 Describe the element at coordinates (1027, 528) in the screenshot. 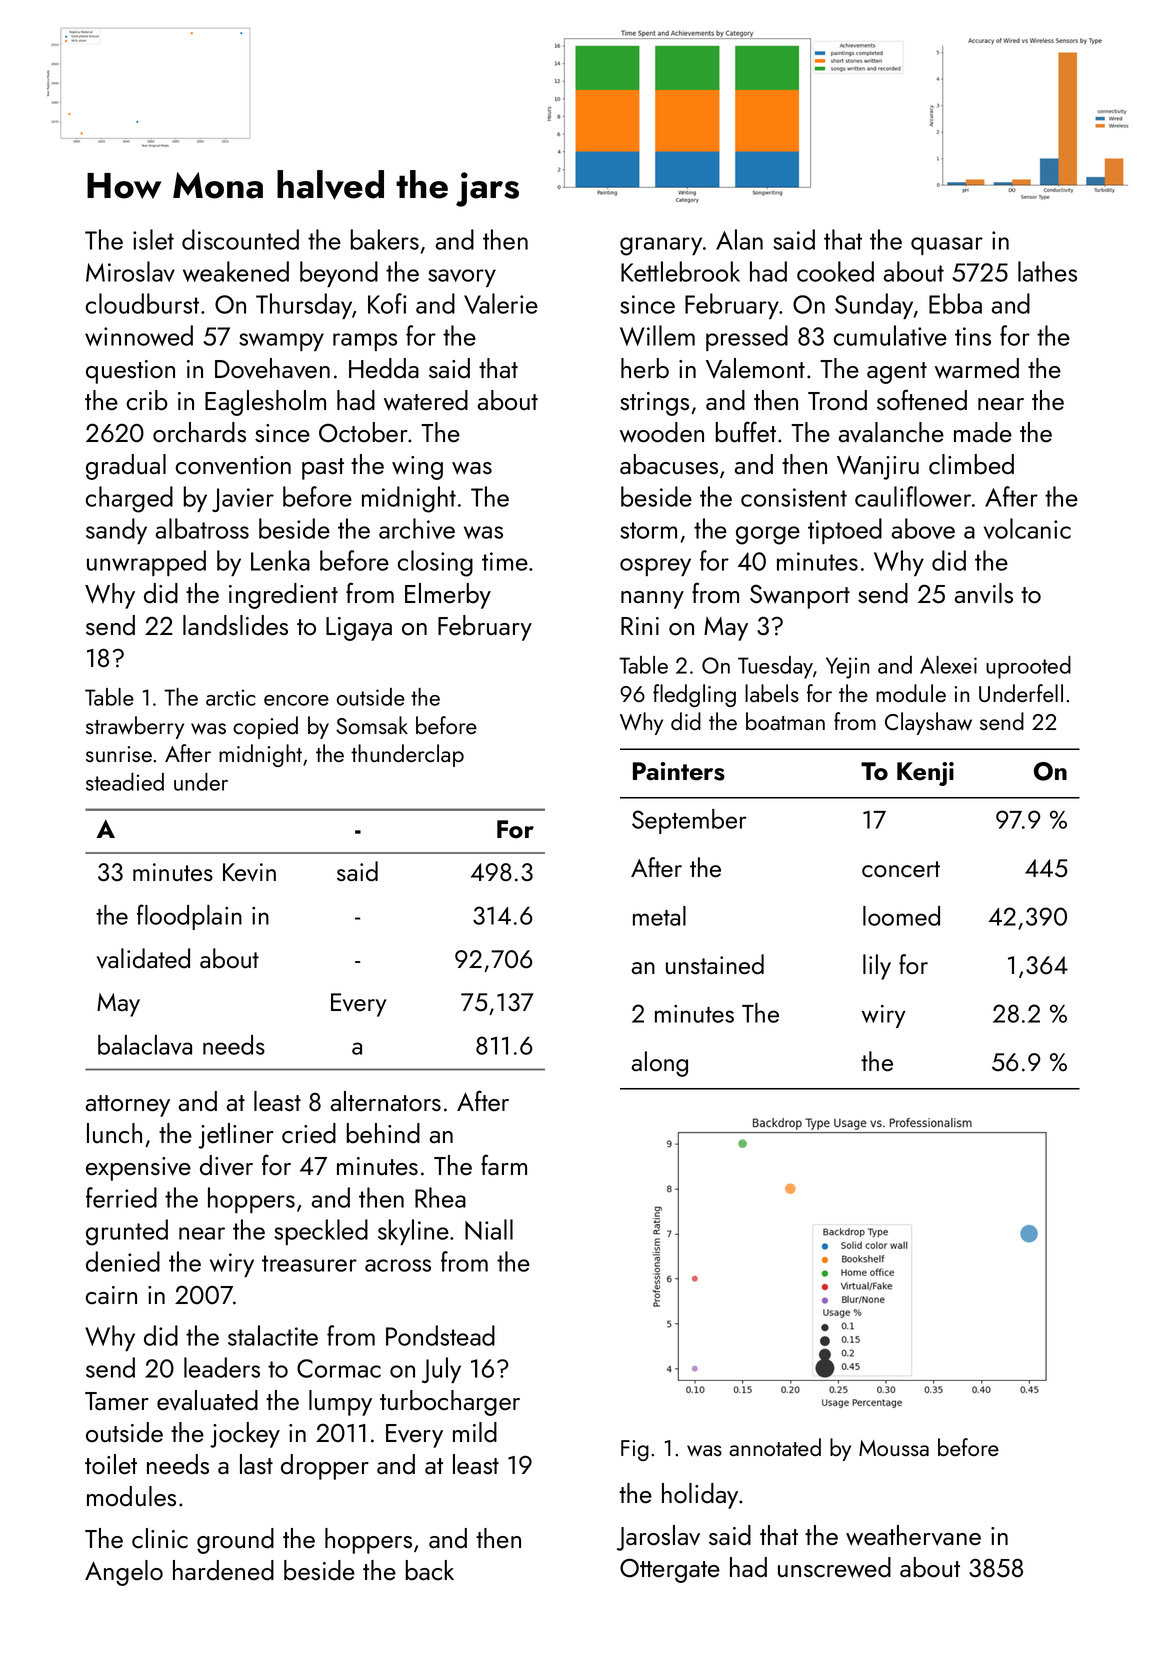

I see `volcanic` at that location.
